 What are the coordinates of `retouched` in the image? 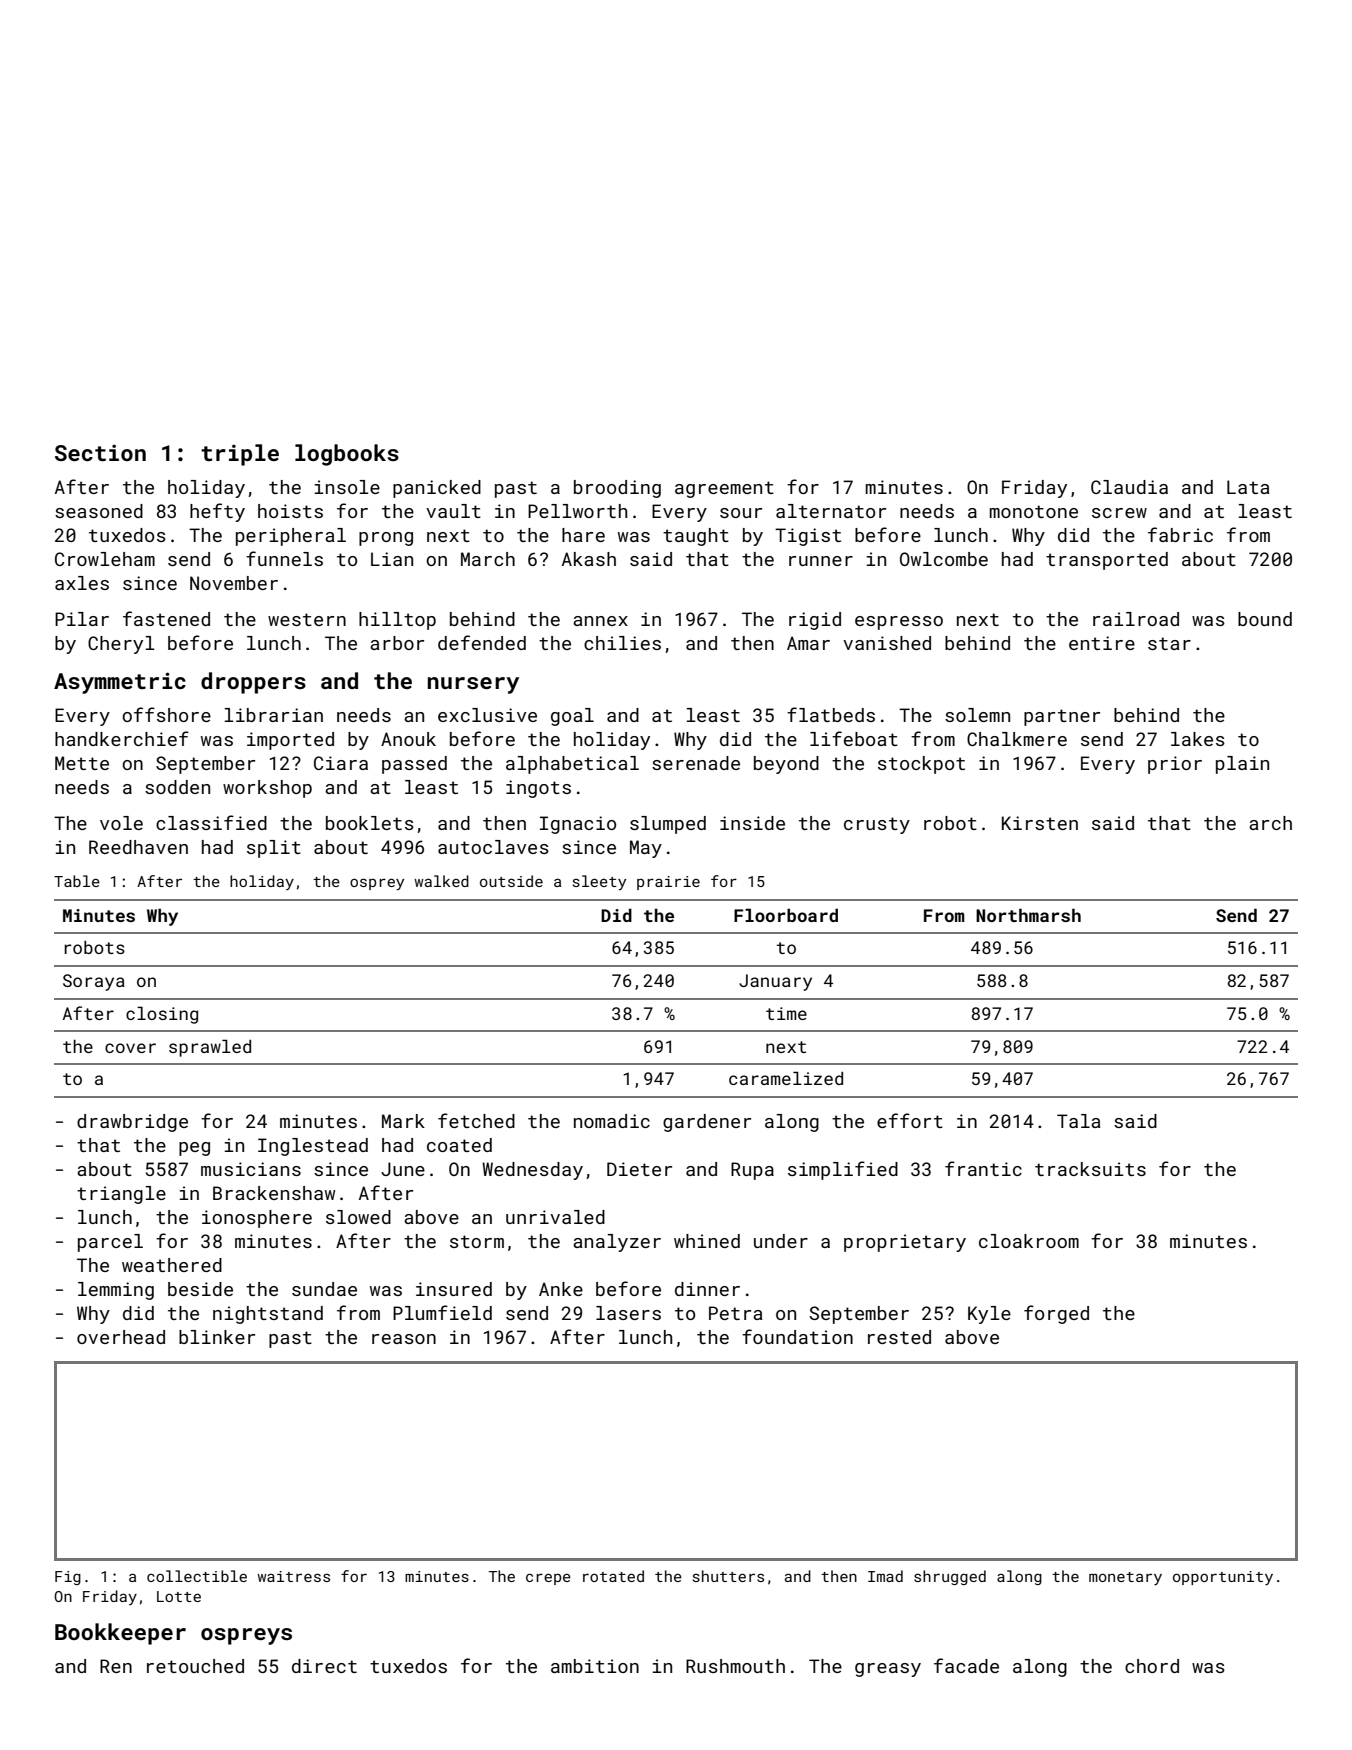 It's located at (195, 1666).
